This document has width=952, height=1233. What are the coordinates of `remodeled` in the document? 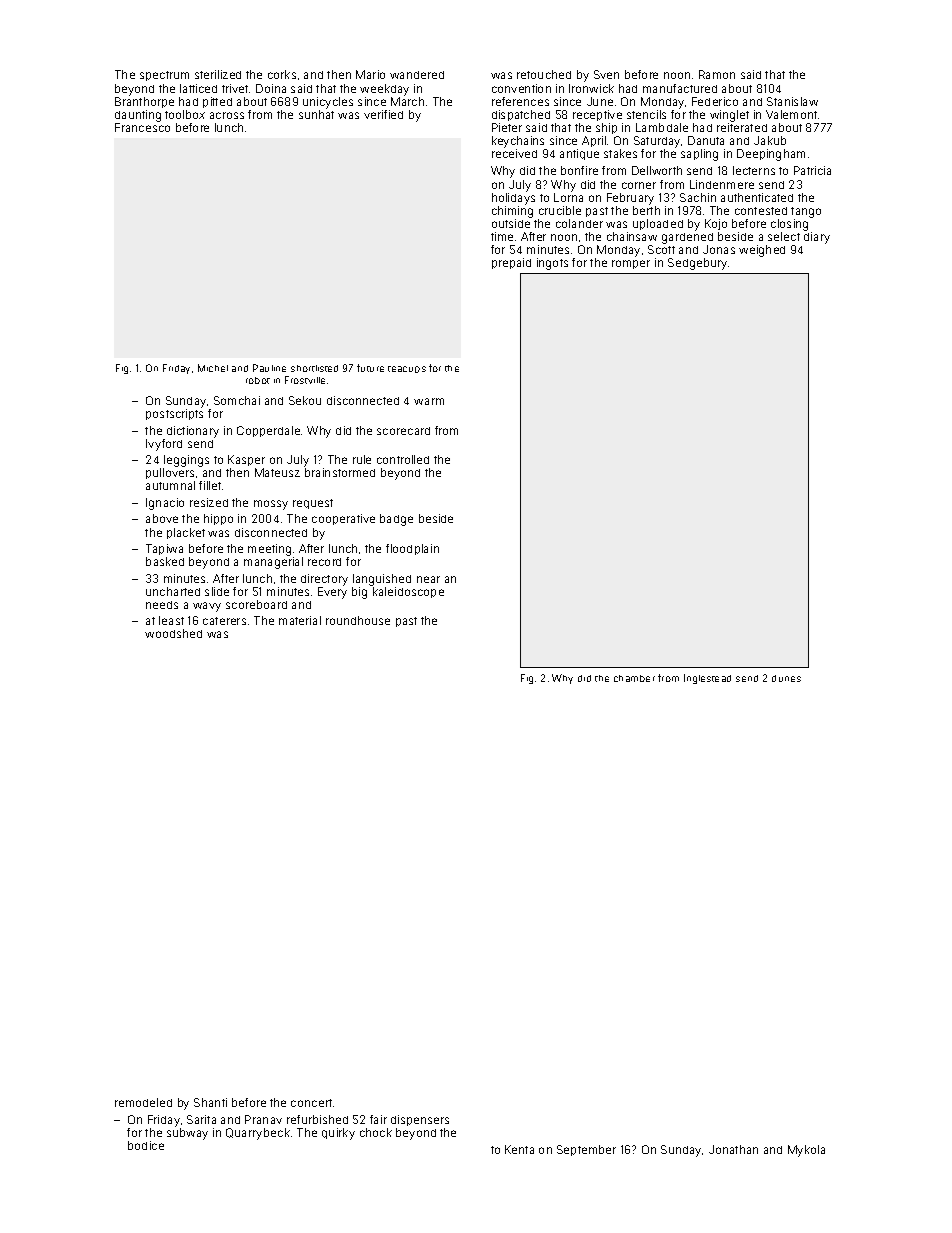 It's located at (143, 1102).
